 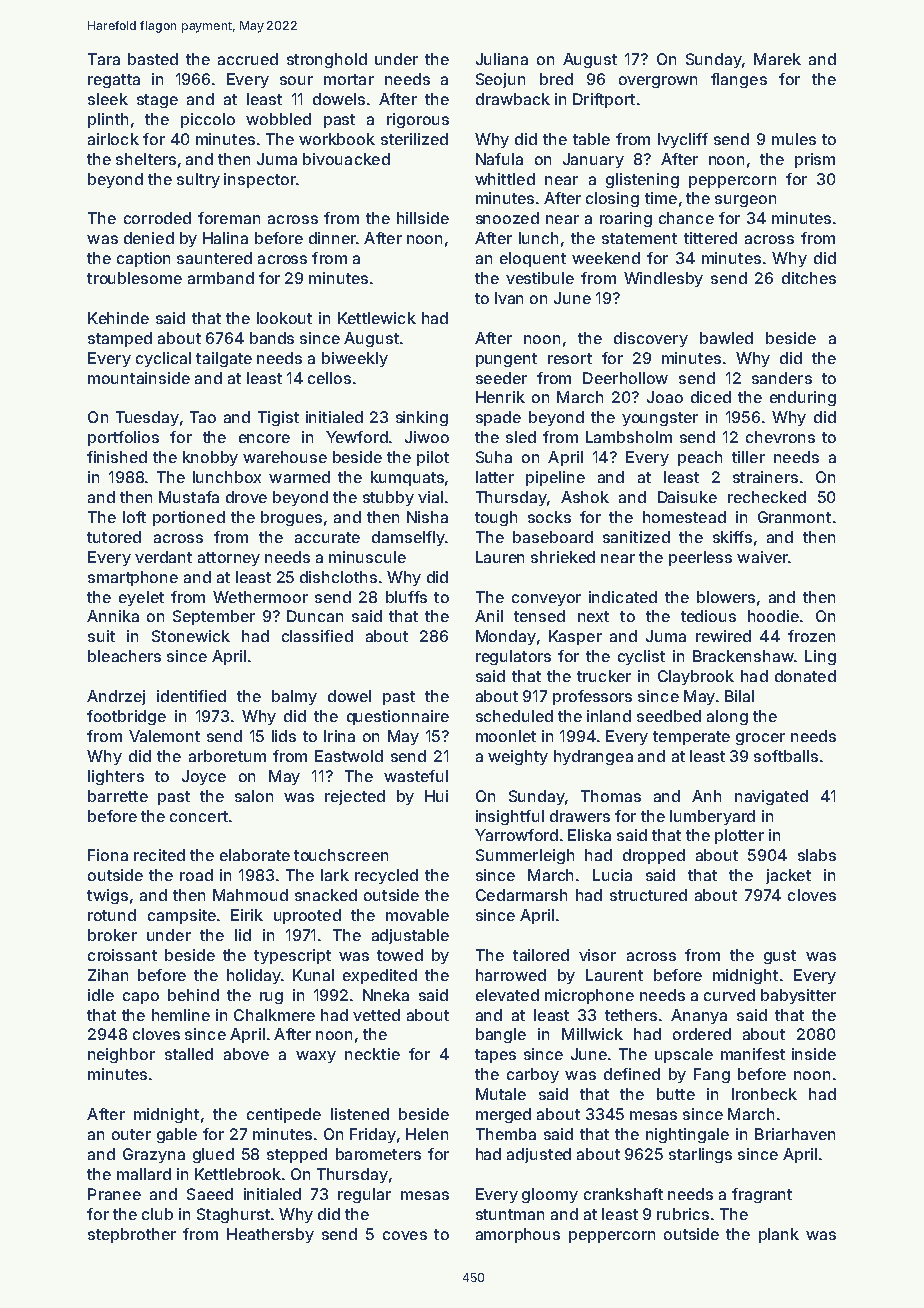 What do you see at coordinates (327, 60) in the screenshot?
I see `stronghold` at bounding box center [327, 60].
